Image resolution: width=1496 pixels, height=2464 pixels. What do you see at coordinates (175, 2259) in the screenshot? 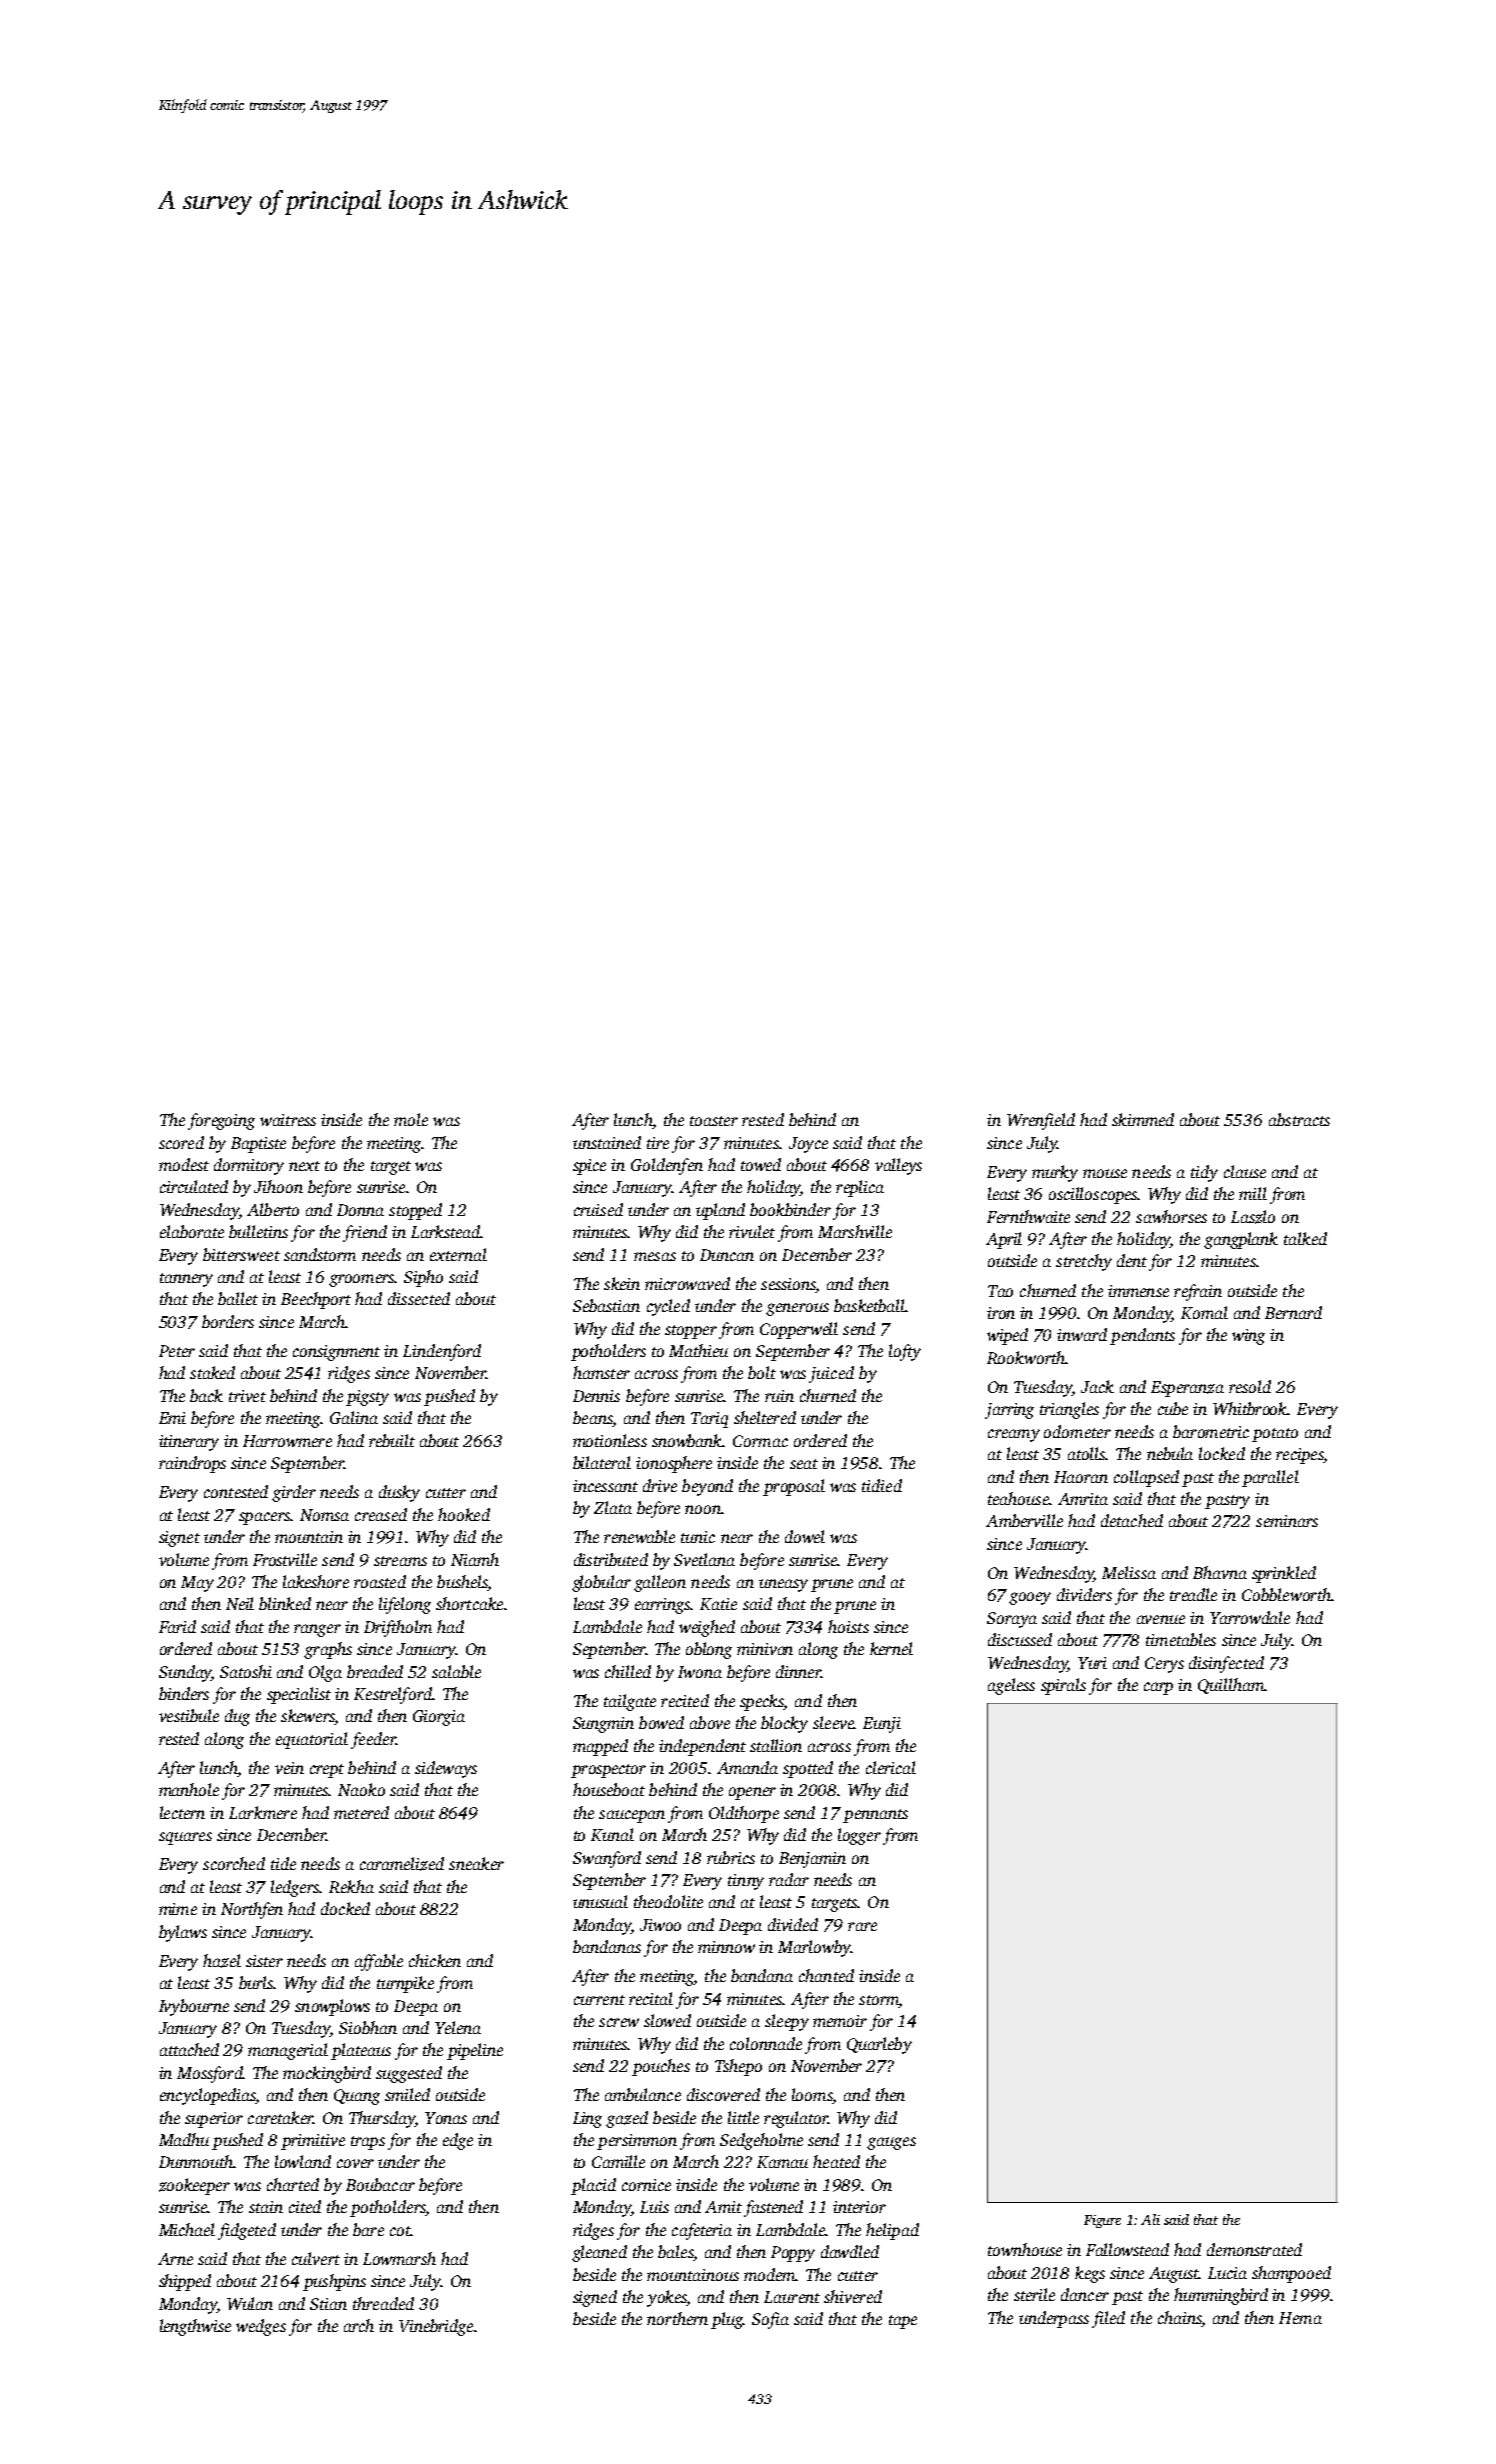
I see `Arne` at bounding box center [175, 2259].
